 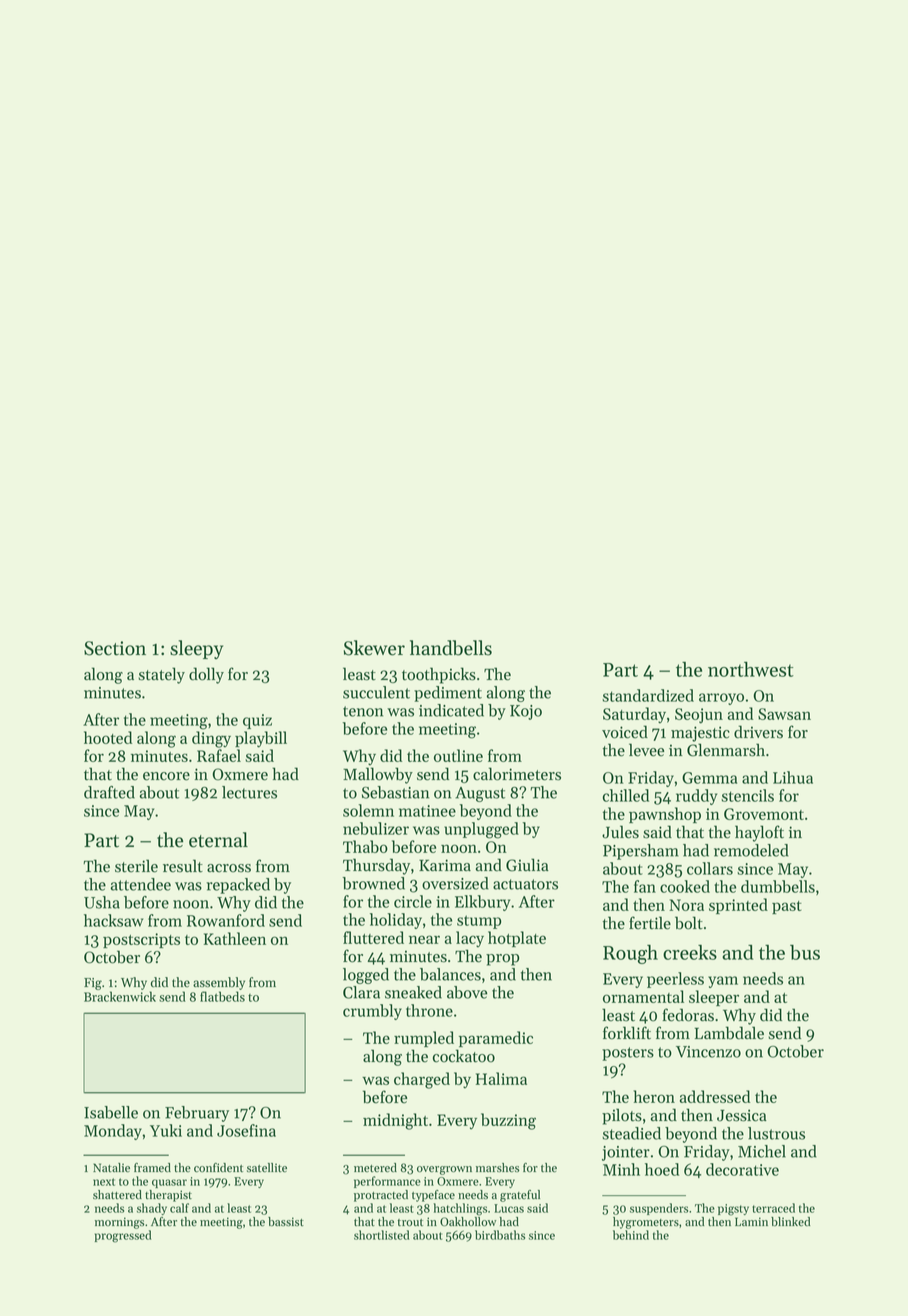 I want to click on northwest, so click(x=751, y=669).
